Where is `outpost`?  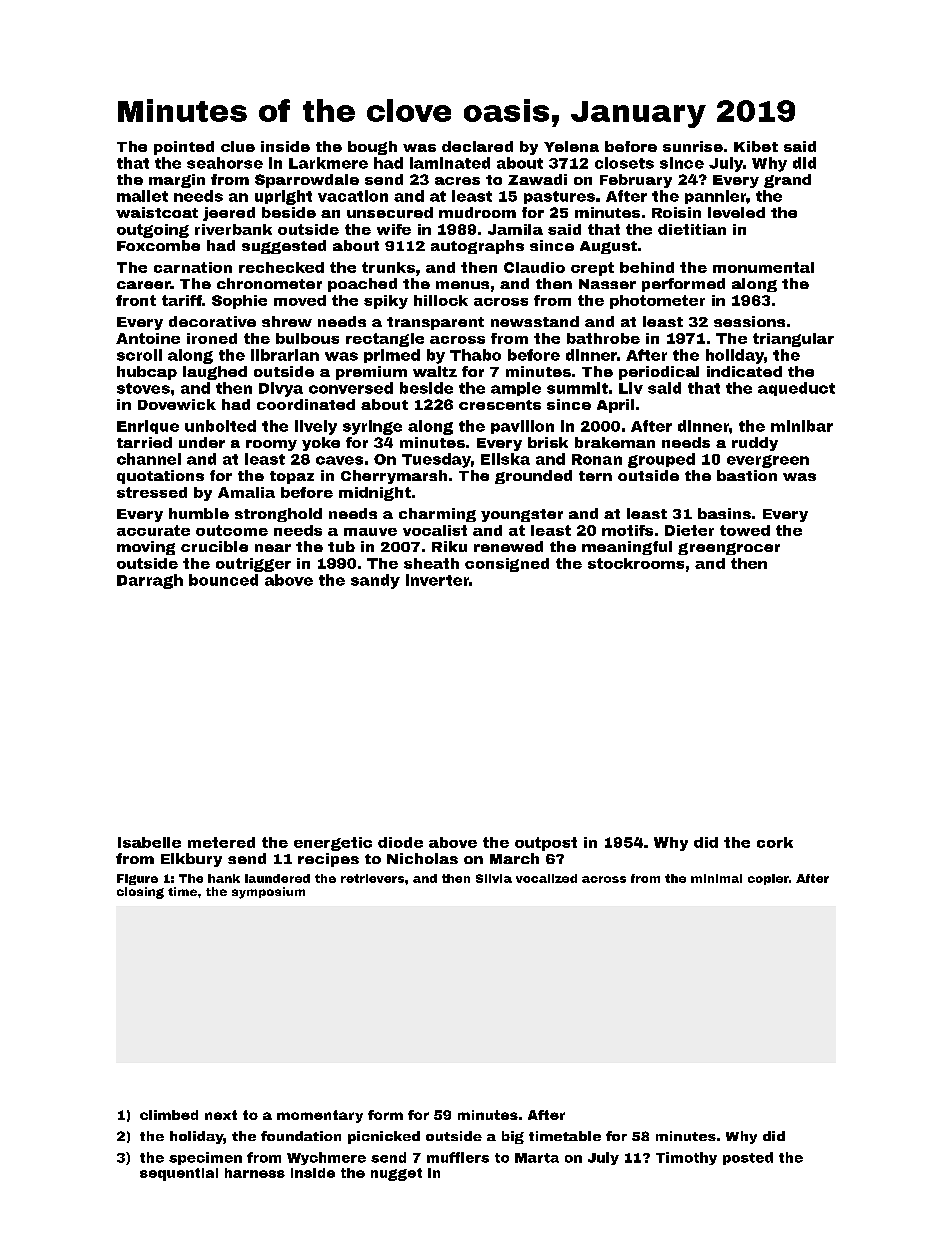
outpost is located at coordinates (546, 844).
